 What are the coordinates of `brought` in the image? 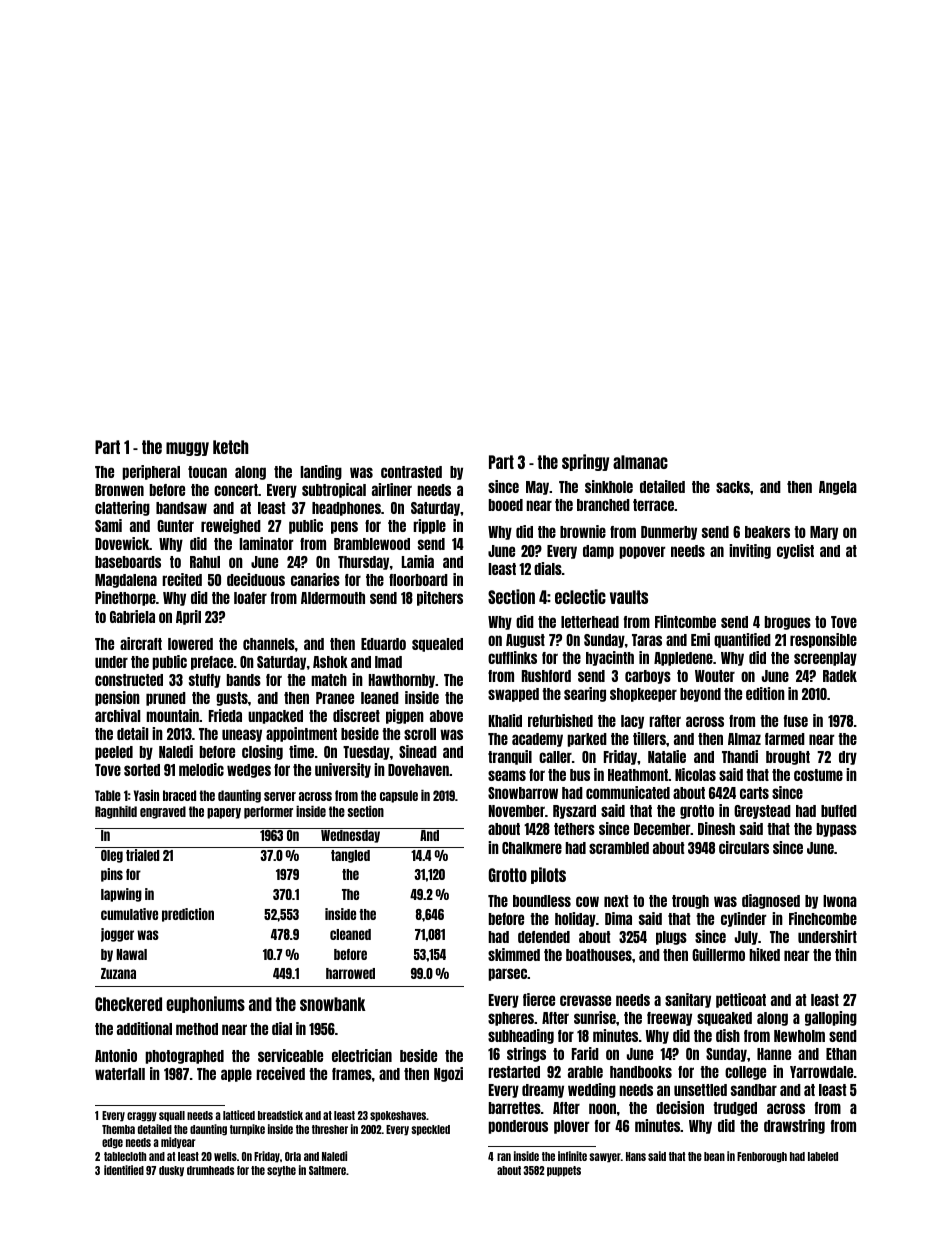 It's located at (788, 758).
